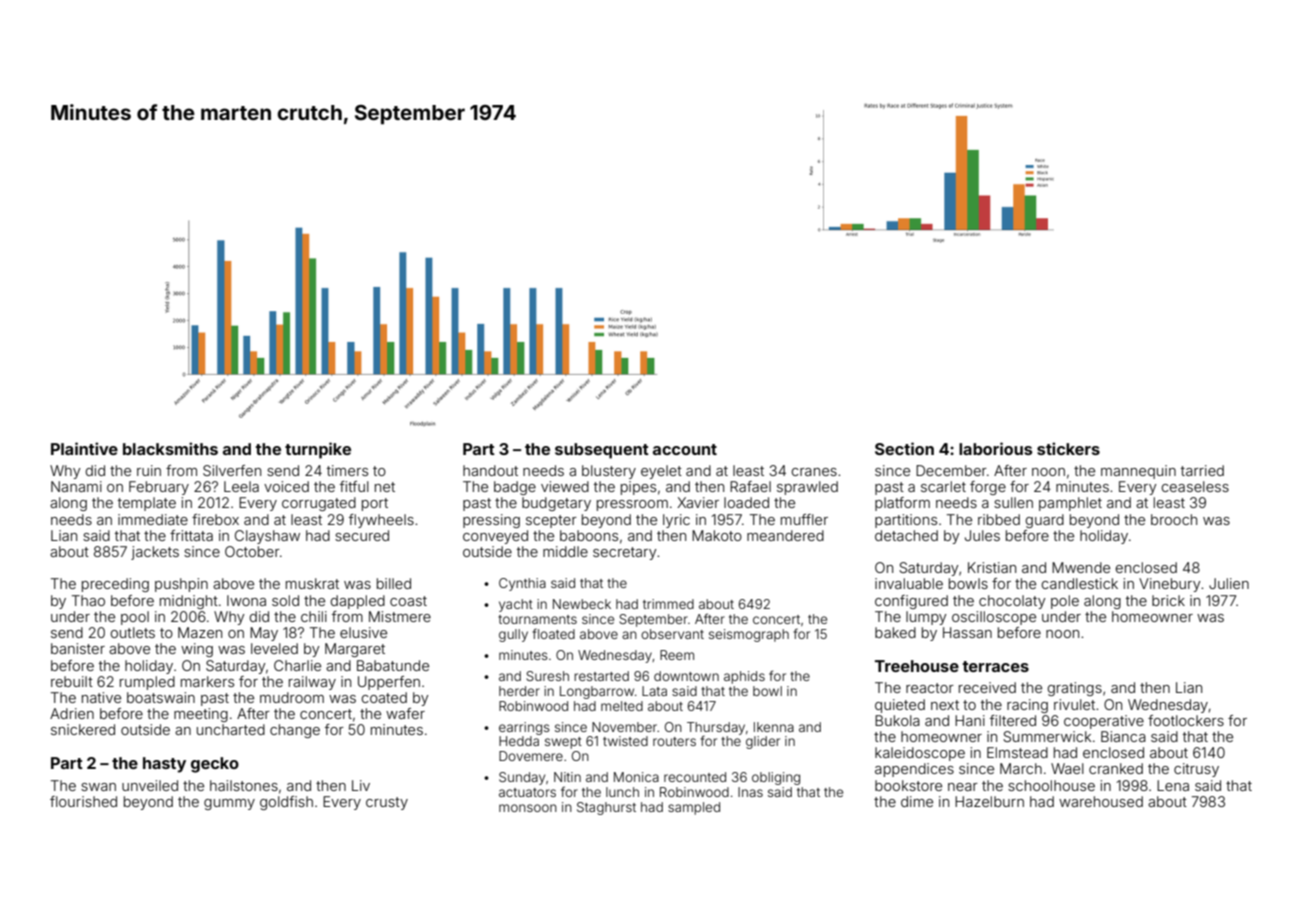 This page has width=1308, height=924. What do you see at coordinates (606, 808) in the page?
I see `Staghurst` at bounding box center [606, 808].
